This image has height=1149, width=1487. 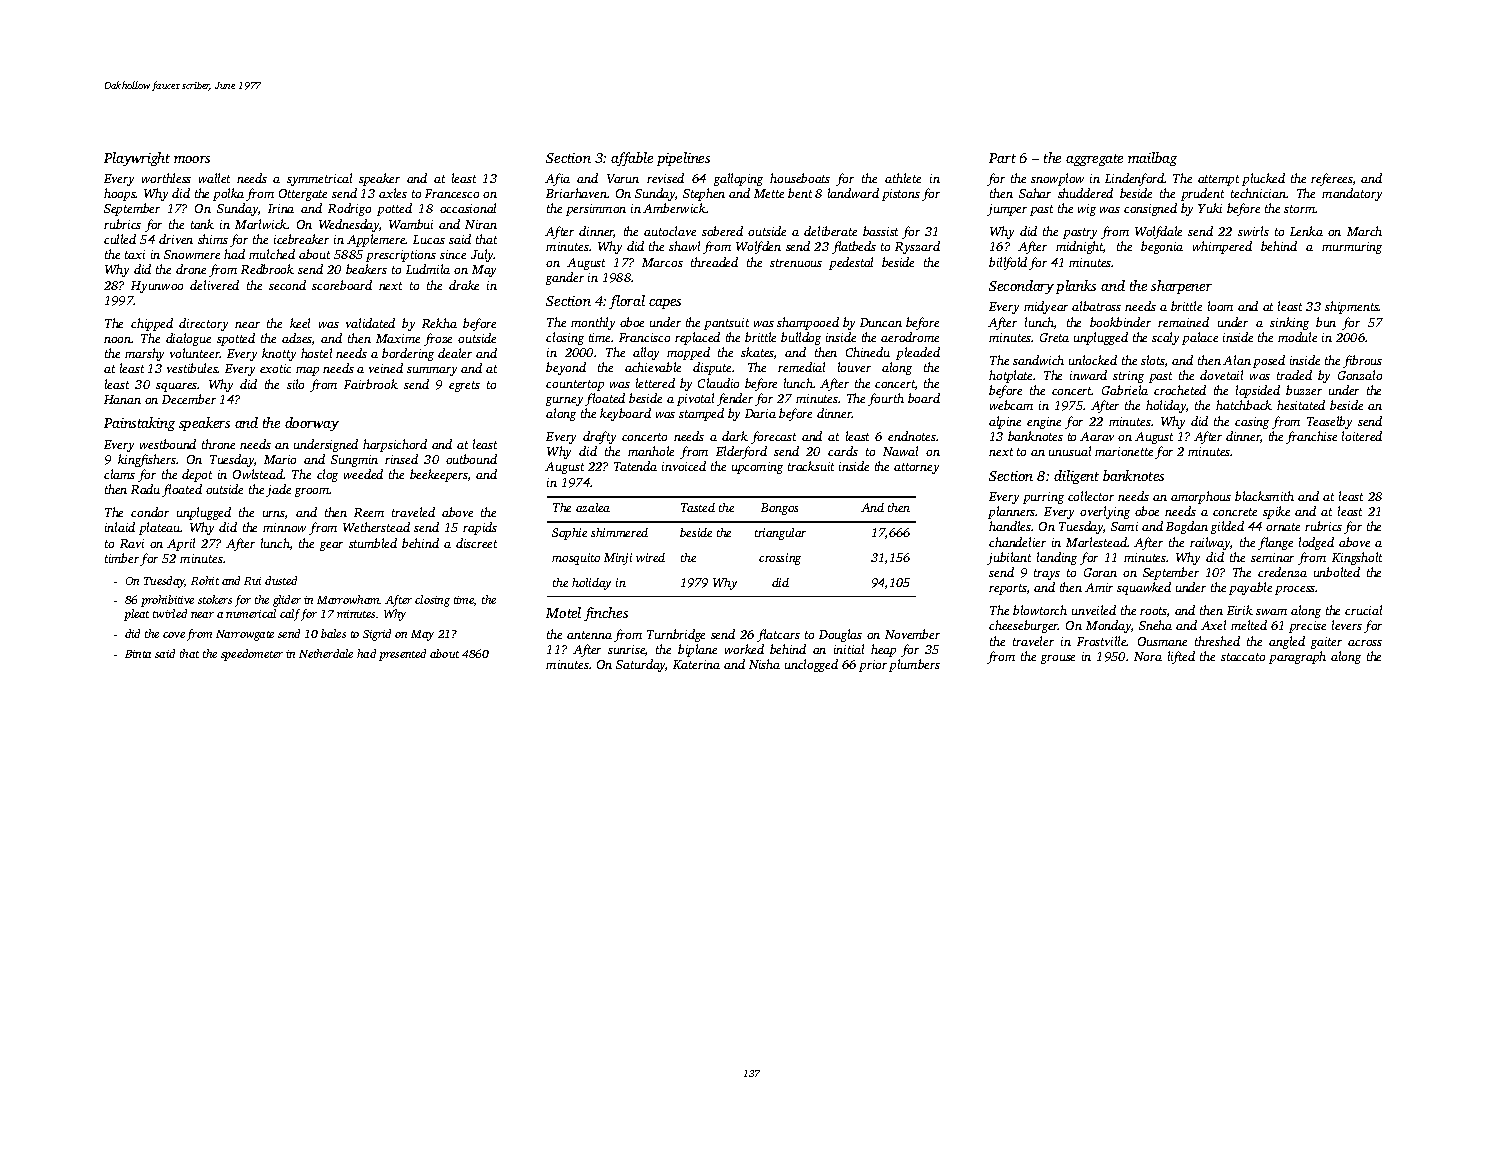 What do you see at coordinates (1264, 496) in the image?
I see `blacksmith` at bounding box center [1264, 496].
